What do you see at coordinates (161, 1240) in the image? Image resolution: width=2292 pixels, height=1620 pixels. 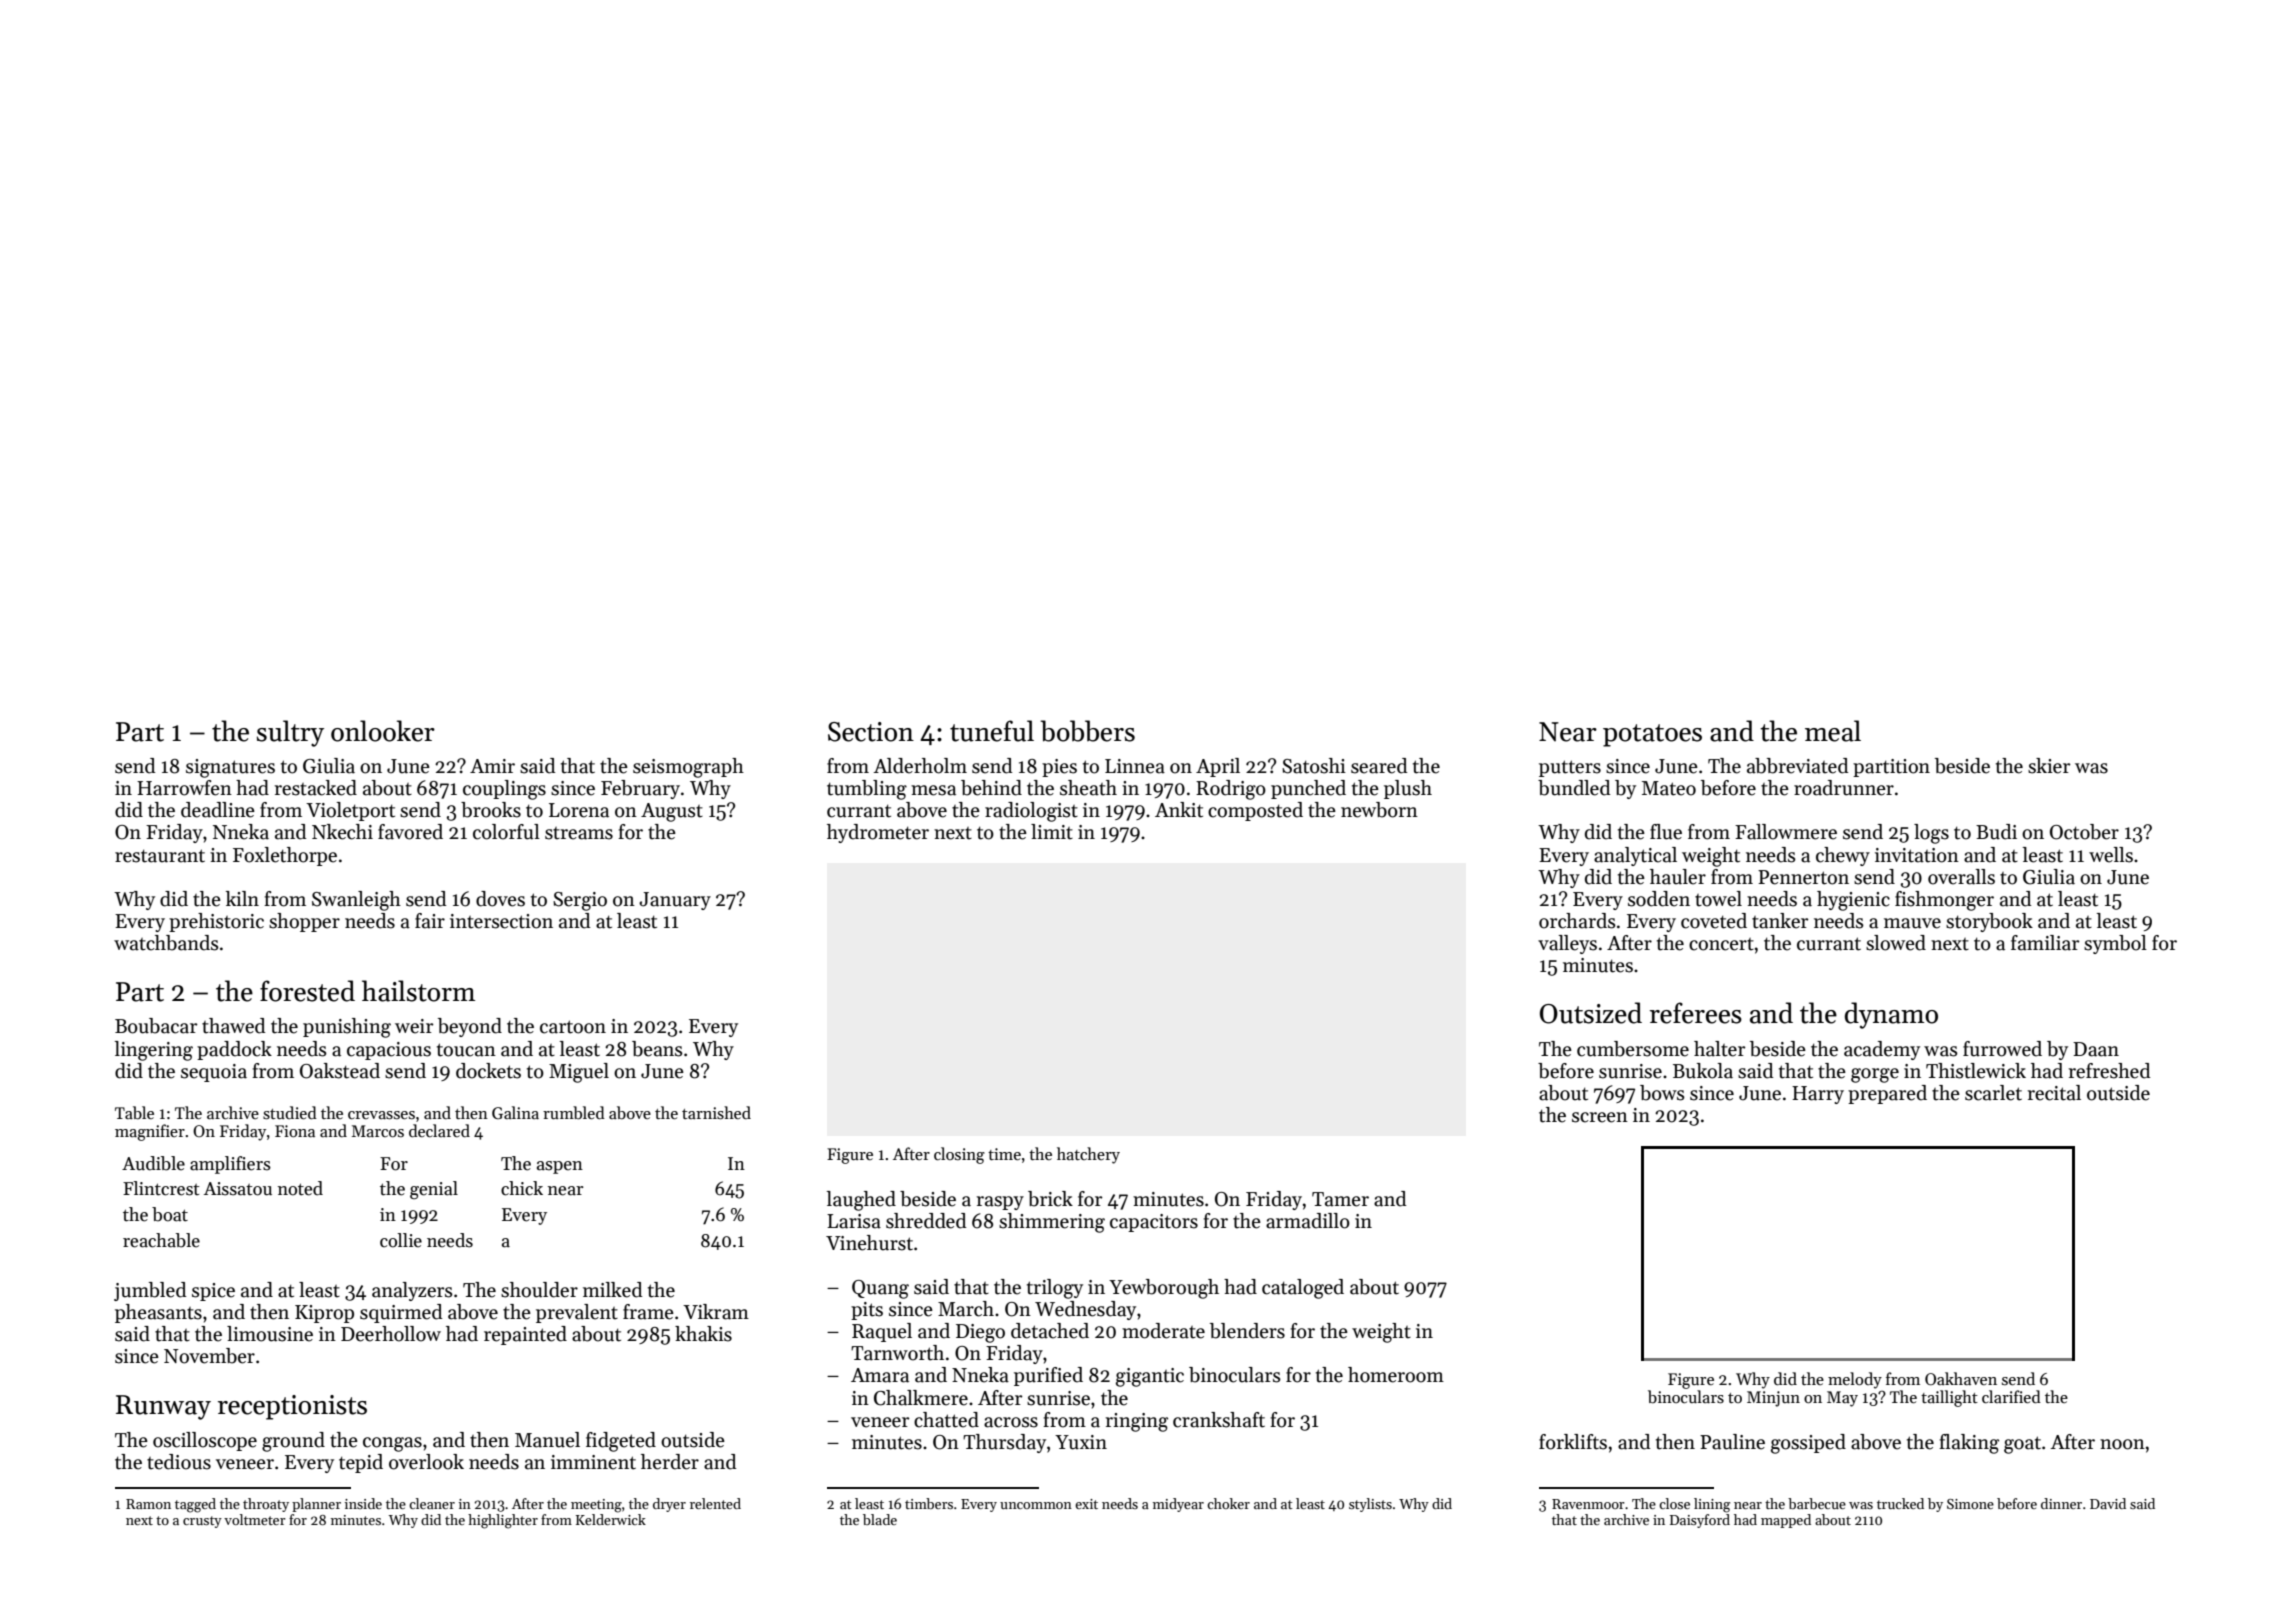 I see `reachable` at bounding box center [161, 1240].
